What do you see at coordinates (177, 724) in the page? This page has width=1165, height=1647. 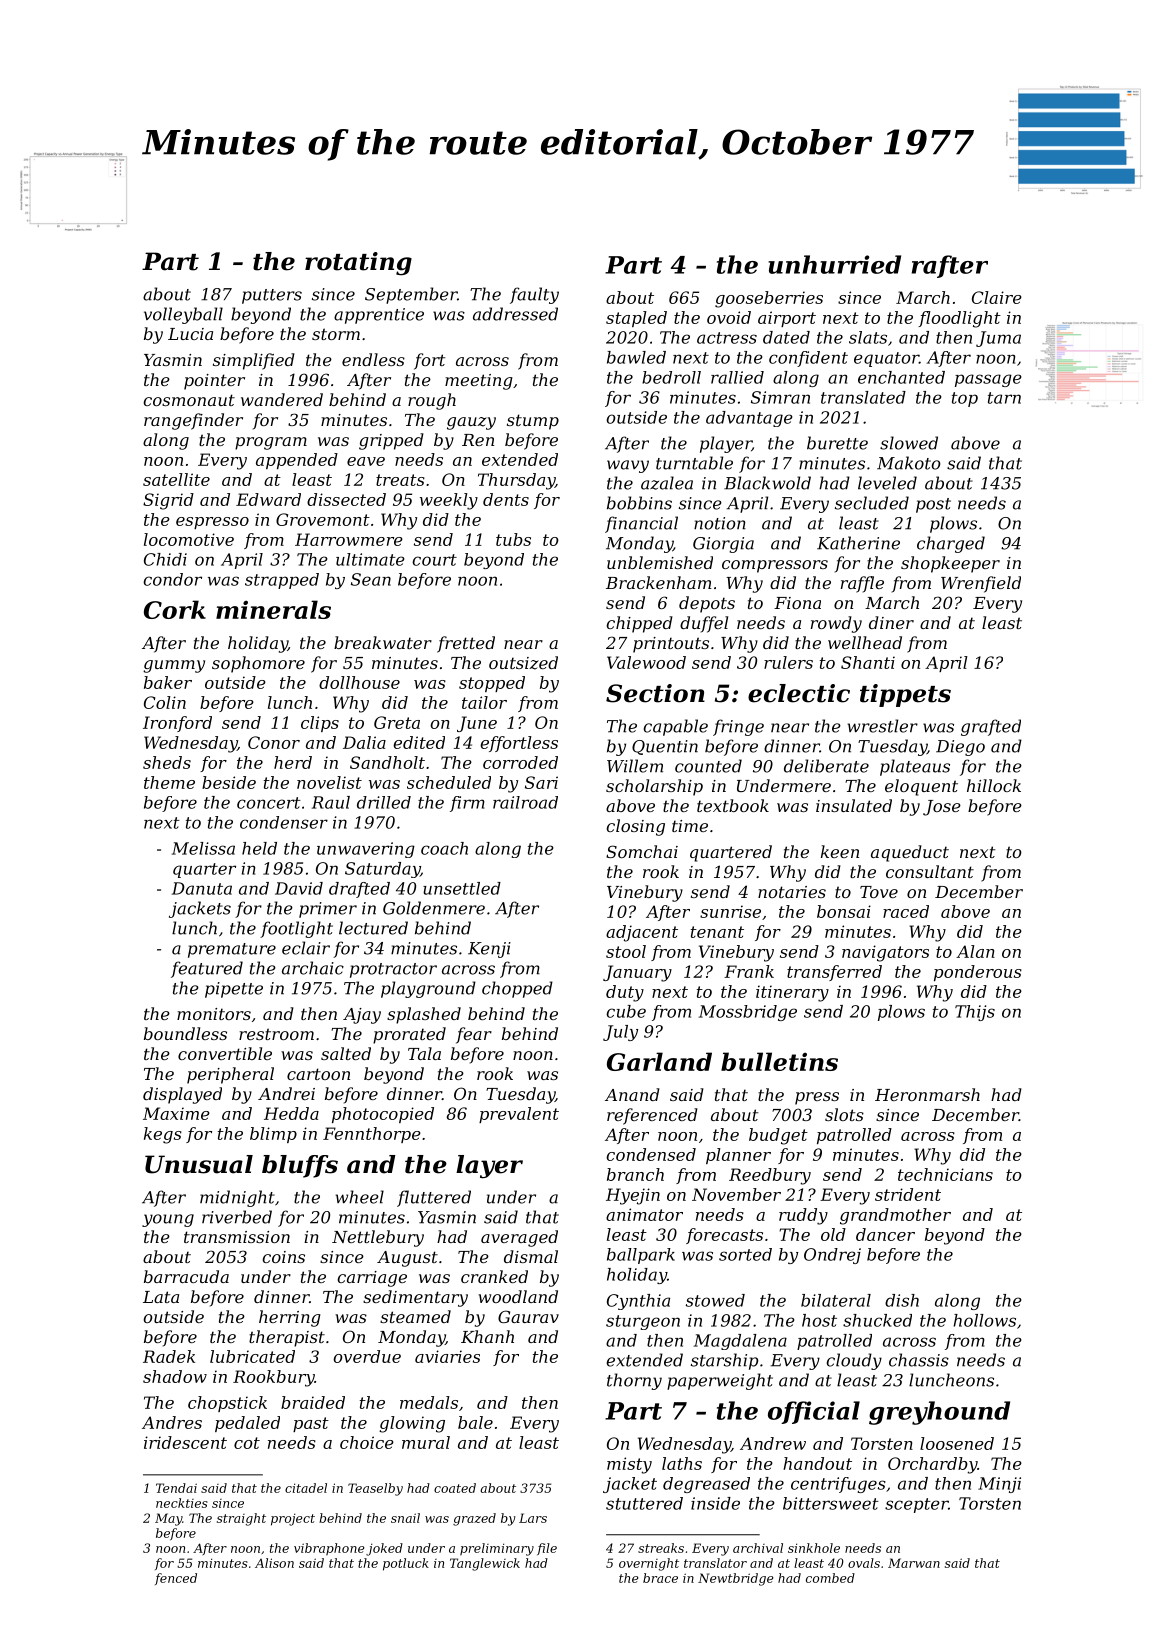 I see `Ironford` at bounding box center [177, 724].
